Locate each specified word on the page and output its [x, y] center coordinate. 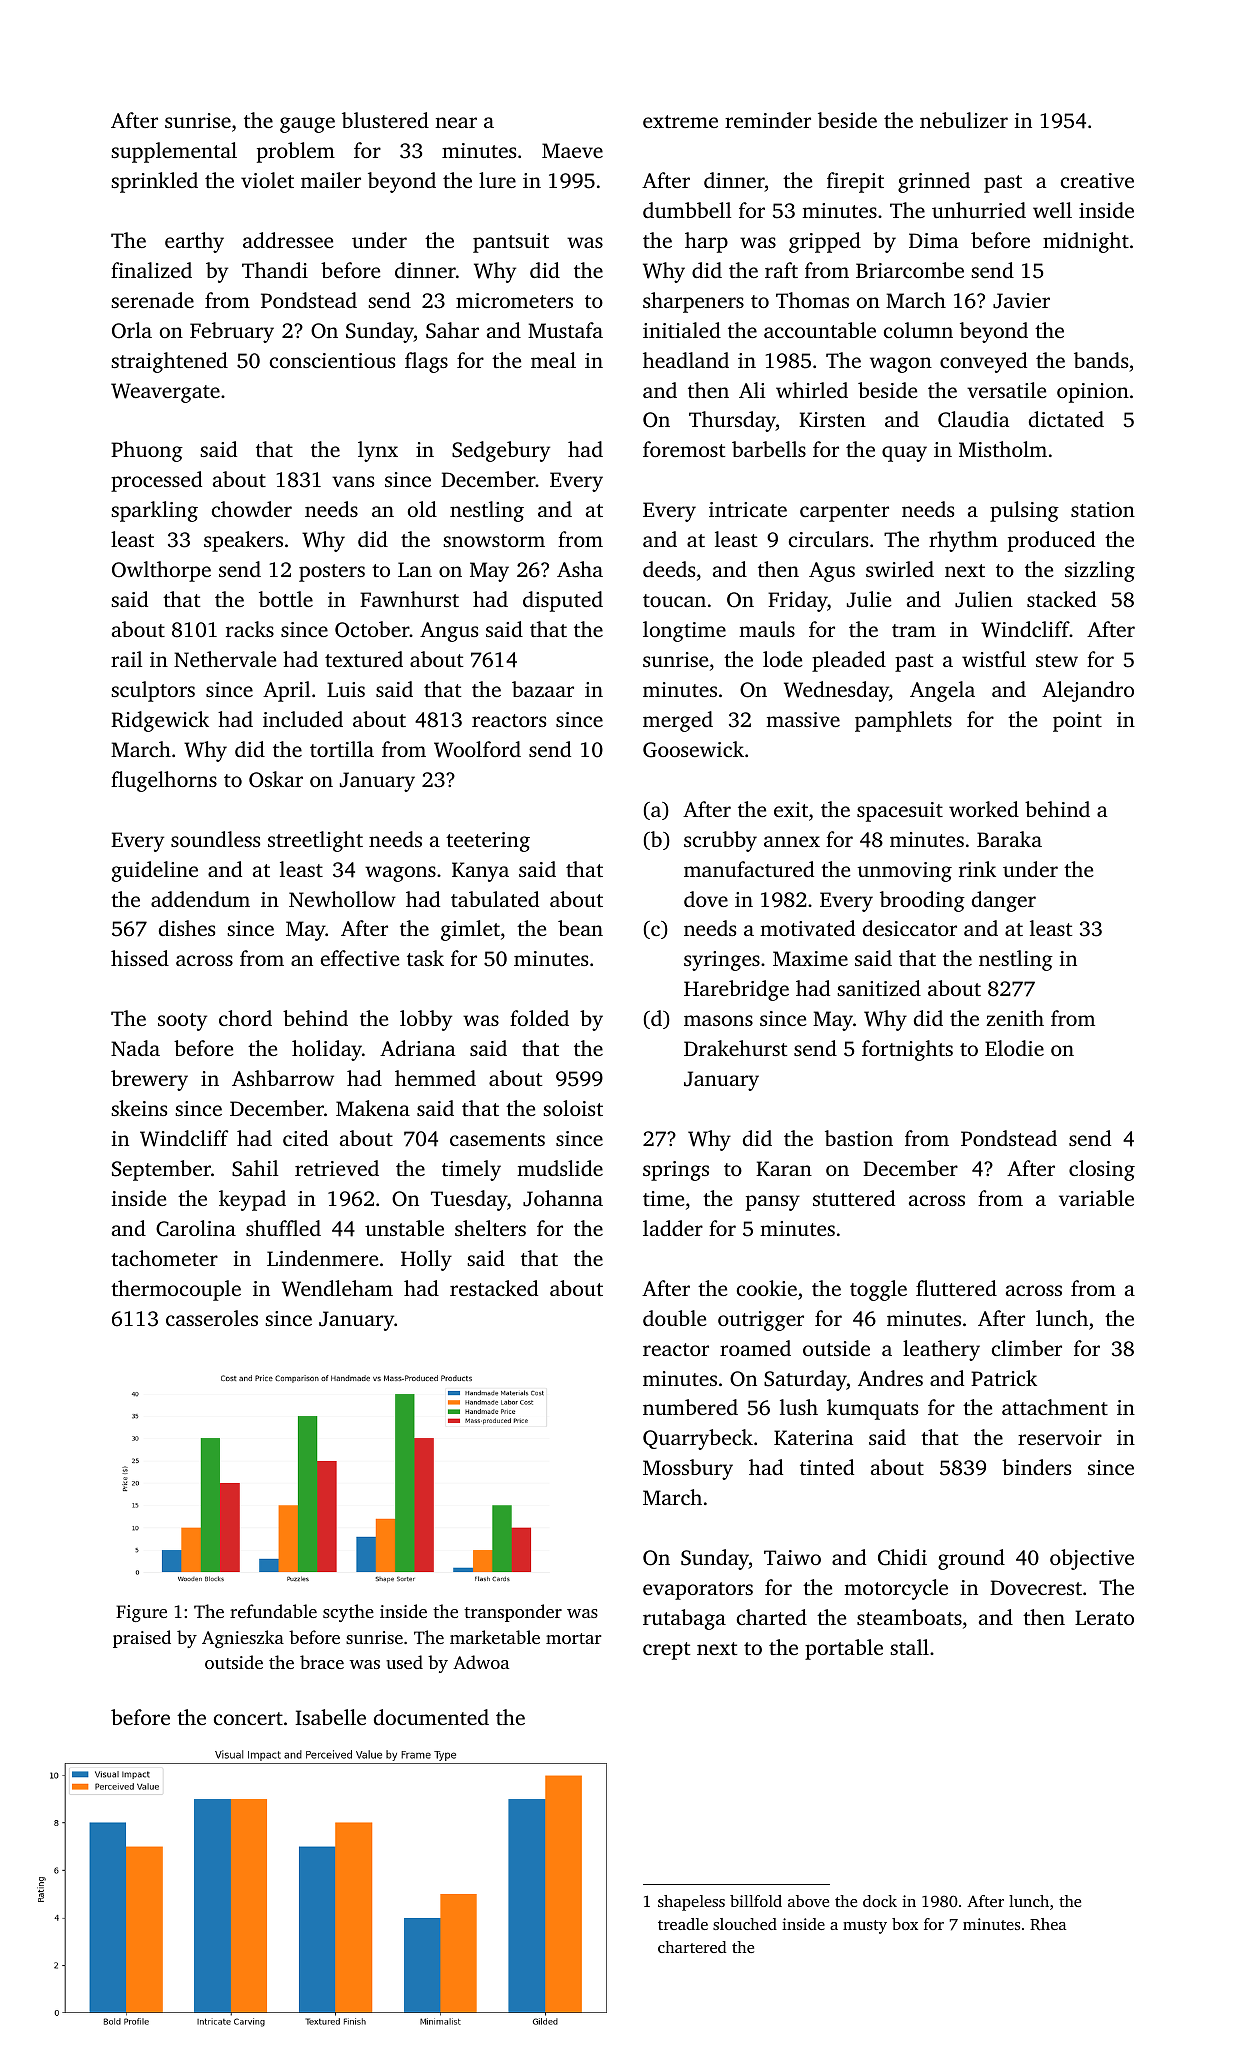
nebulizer [964, 120]
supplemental [174, 152]
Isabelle [330, 1717]
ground [971, 1559]
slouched [745, 1924]
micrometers [514, 300]
